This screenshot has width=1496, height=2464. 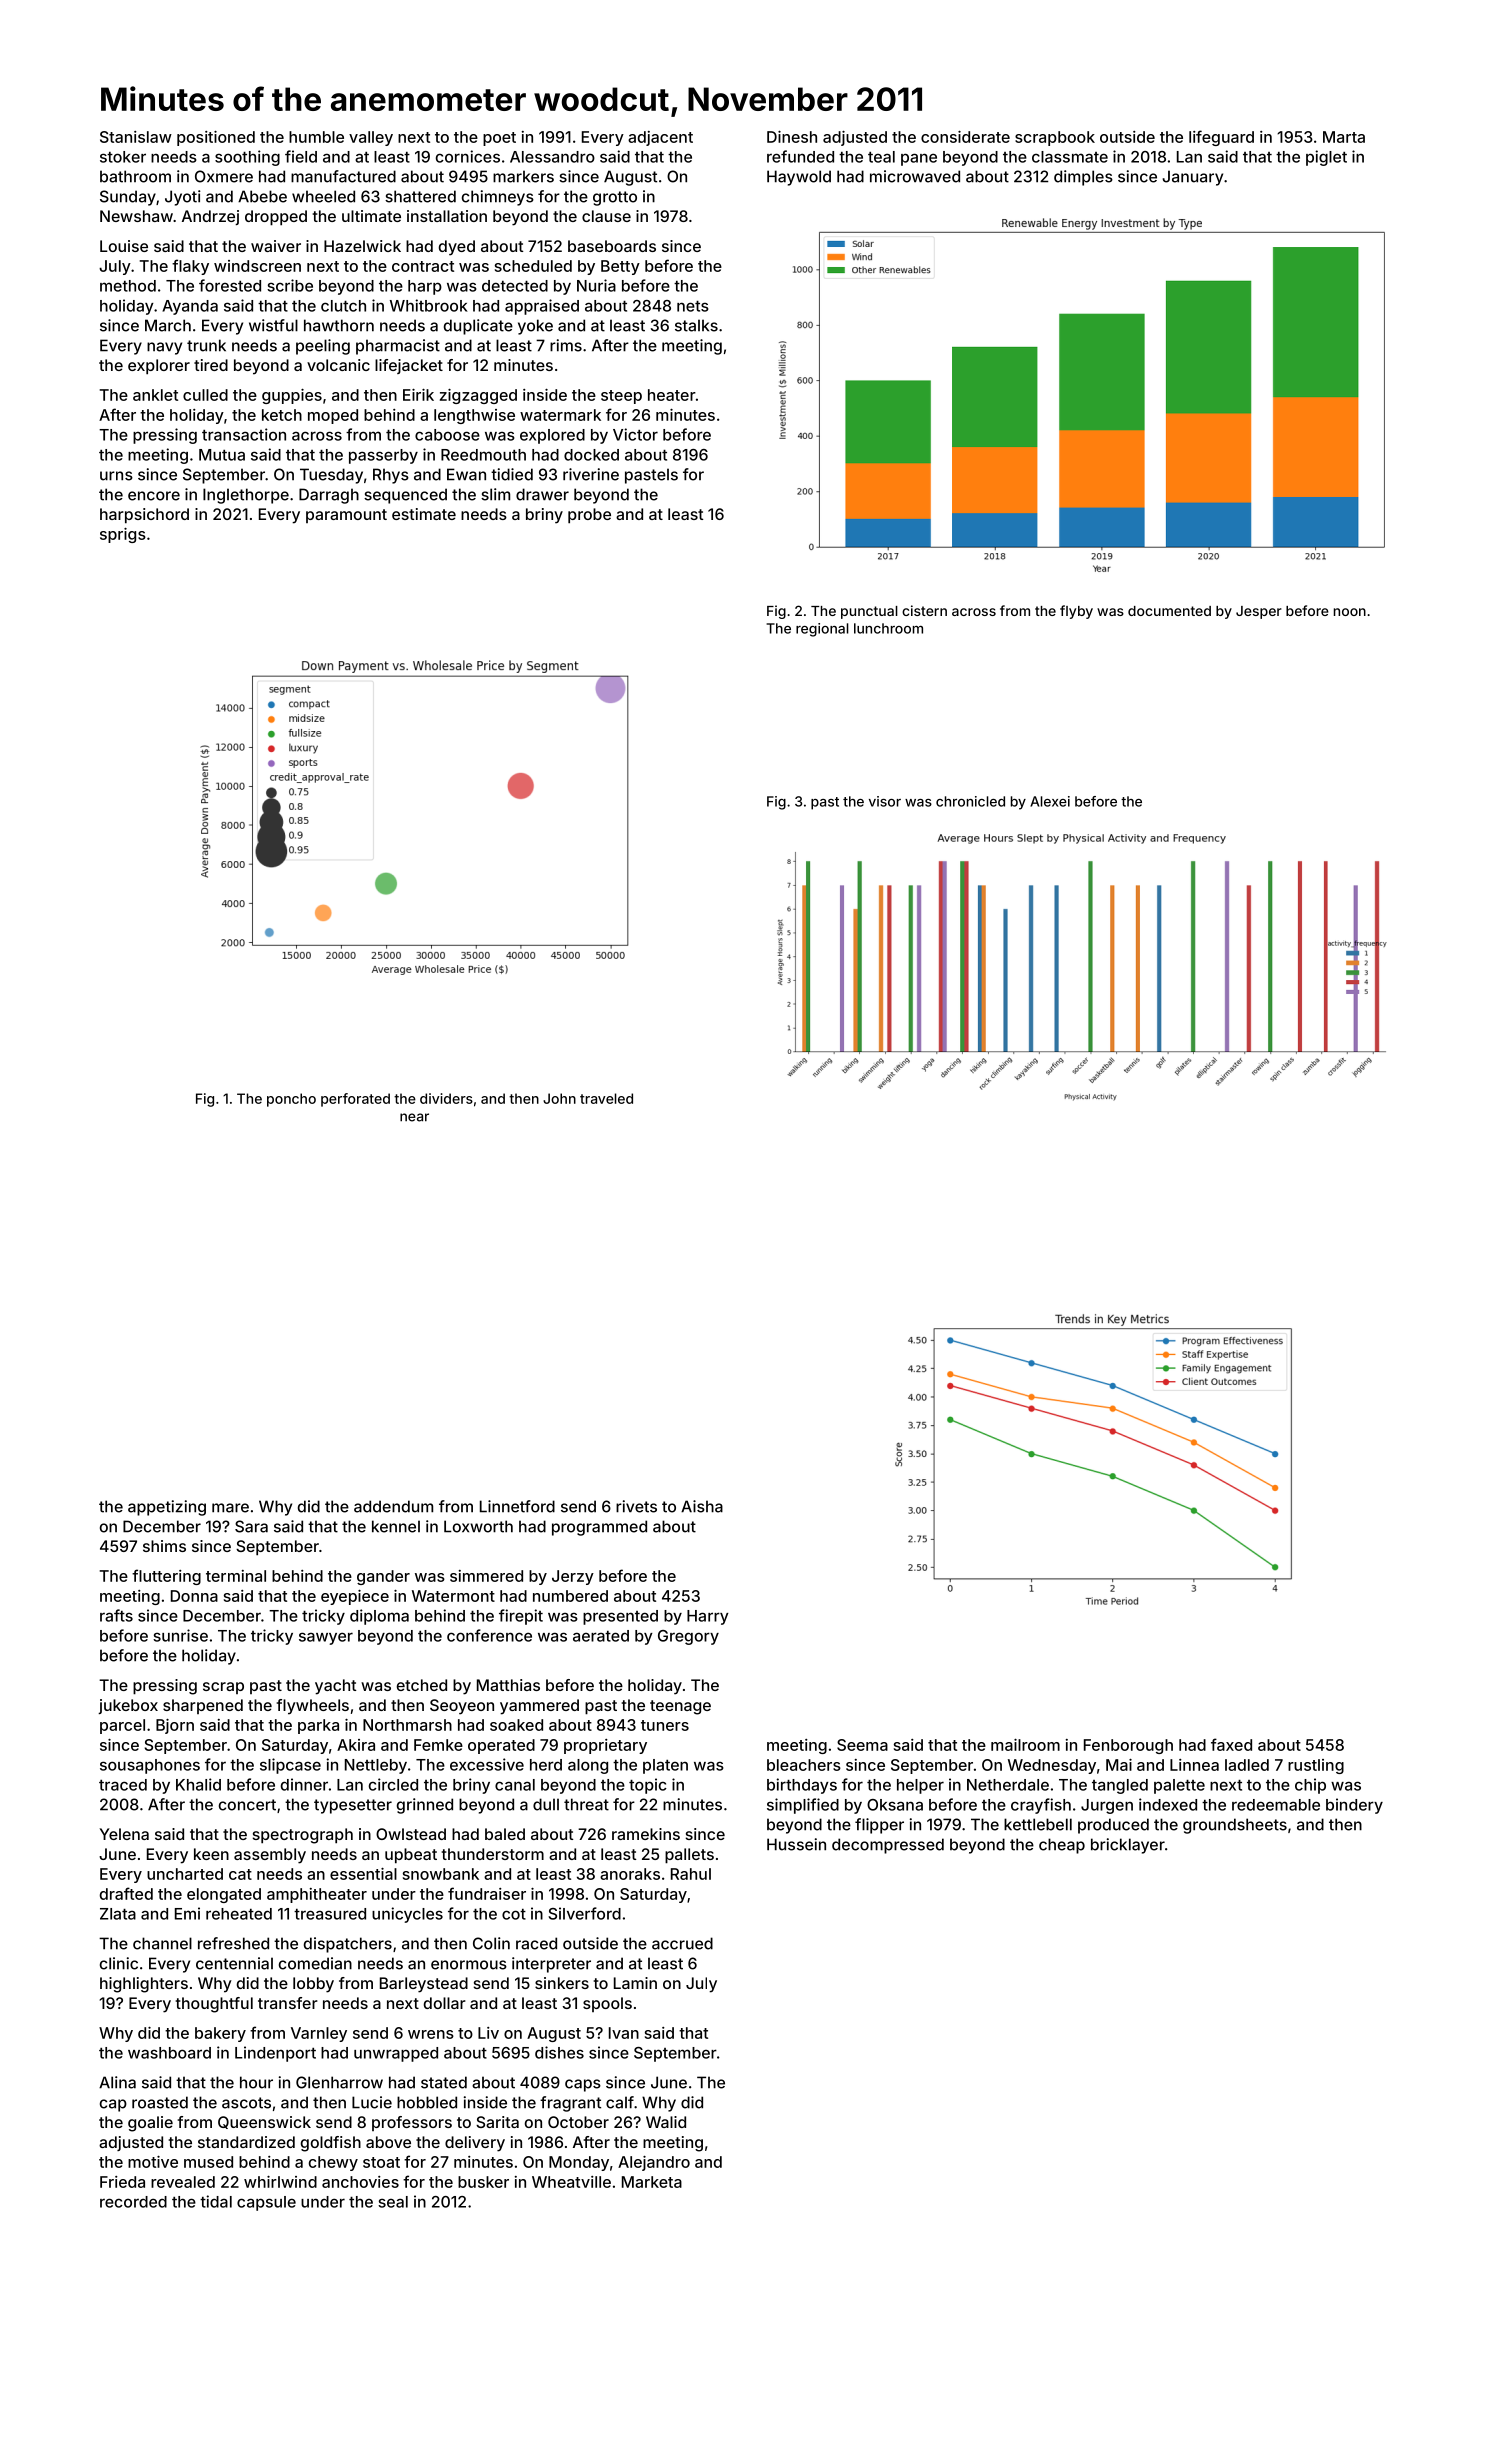 I want to click on Linnetford, so click(x=517, y=1506).
